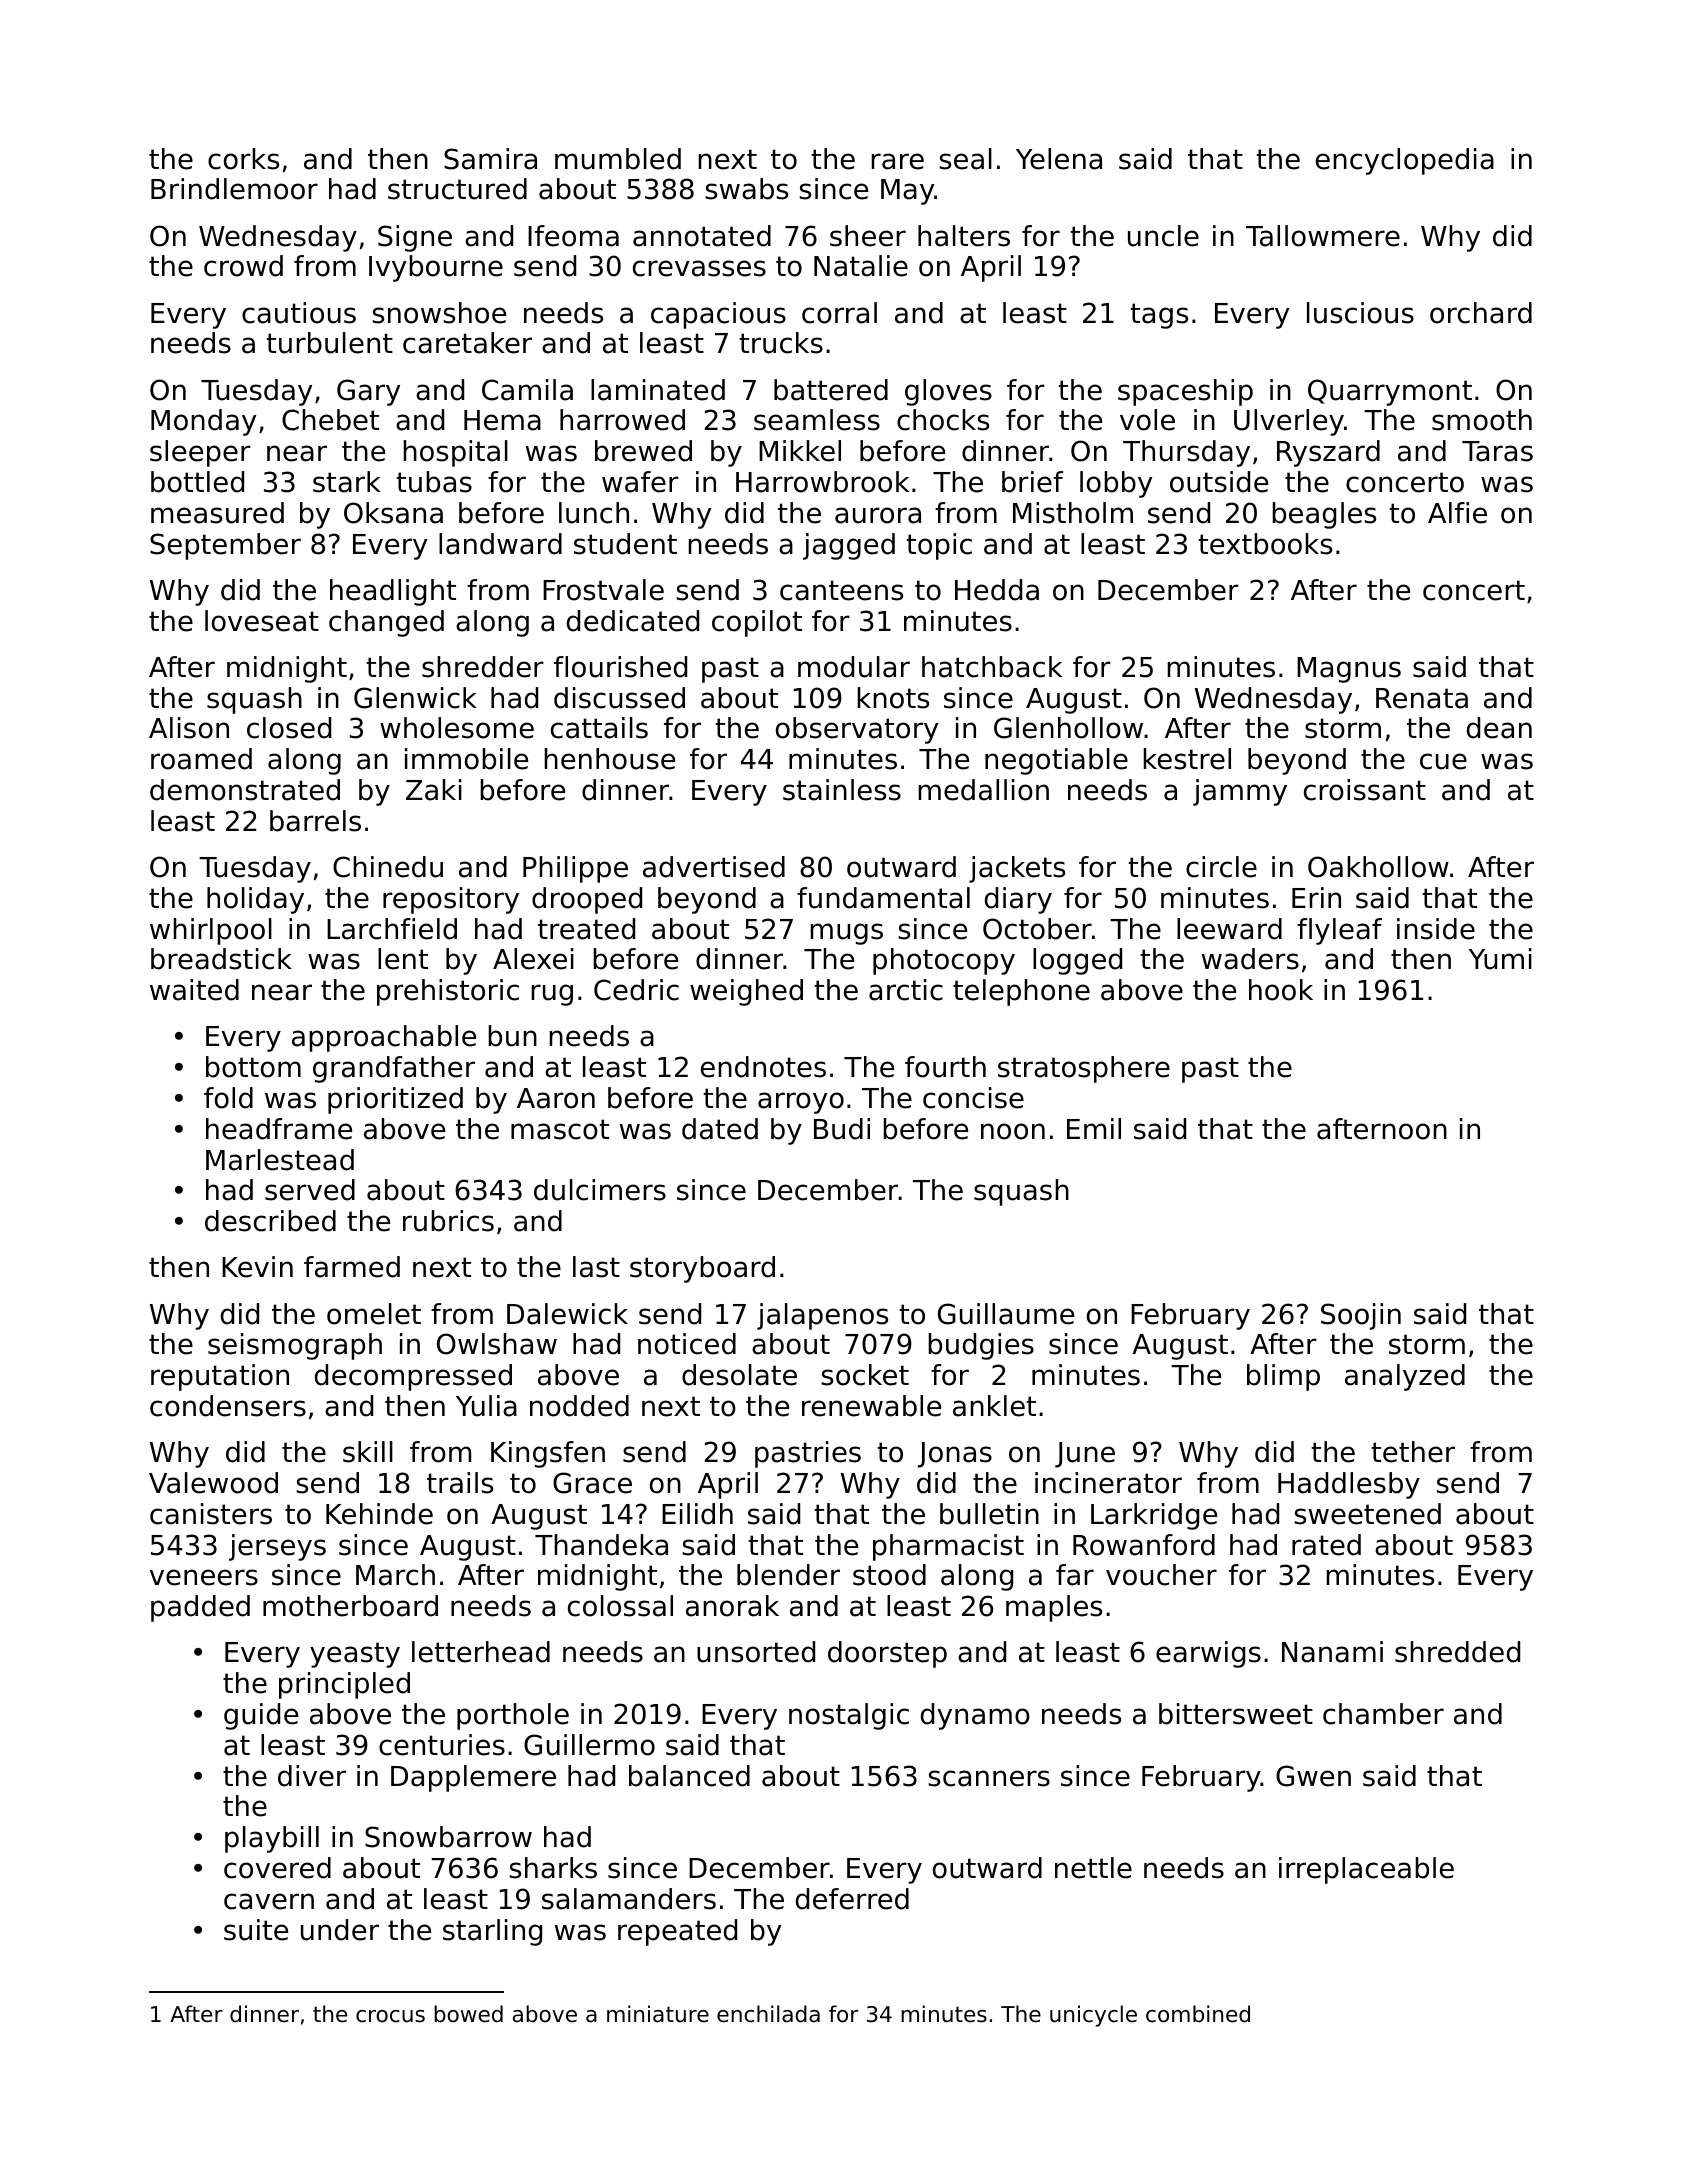 The width and height of the screenshot is (1683, 2178). Describe the element at coordinates (1198, 2014) in the screenshot. I see `combined` at that location.
